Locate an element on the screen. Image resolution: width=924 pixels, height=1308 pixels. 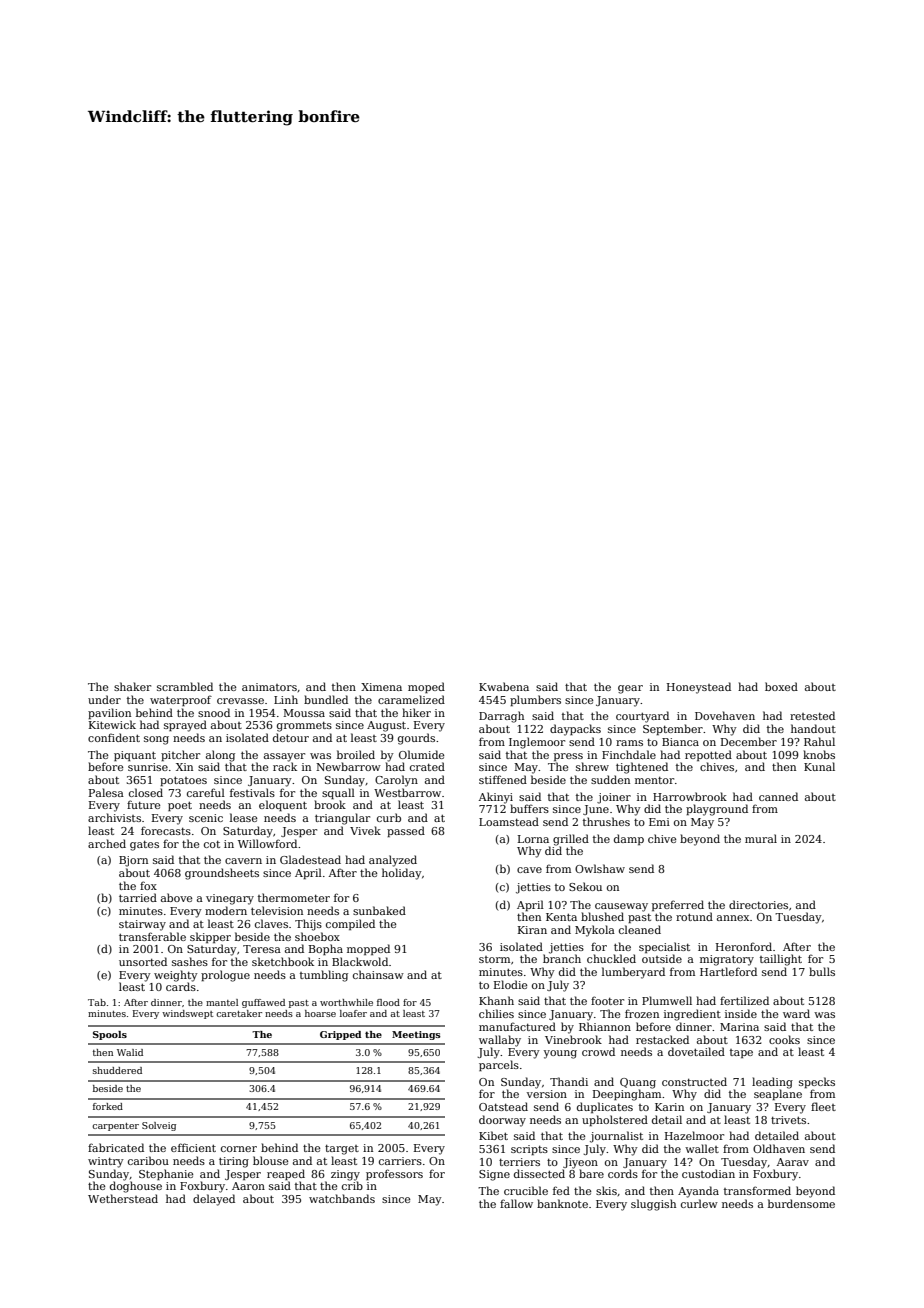
ward is located at coordinates (796, 1013).
